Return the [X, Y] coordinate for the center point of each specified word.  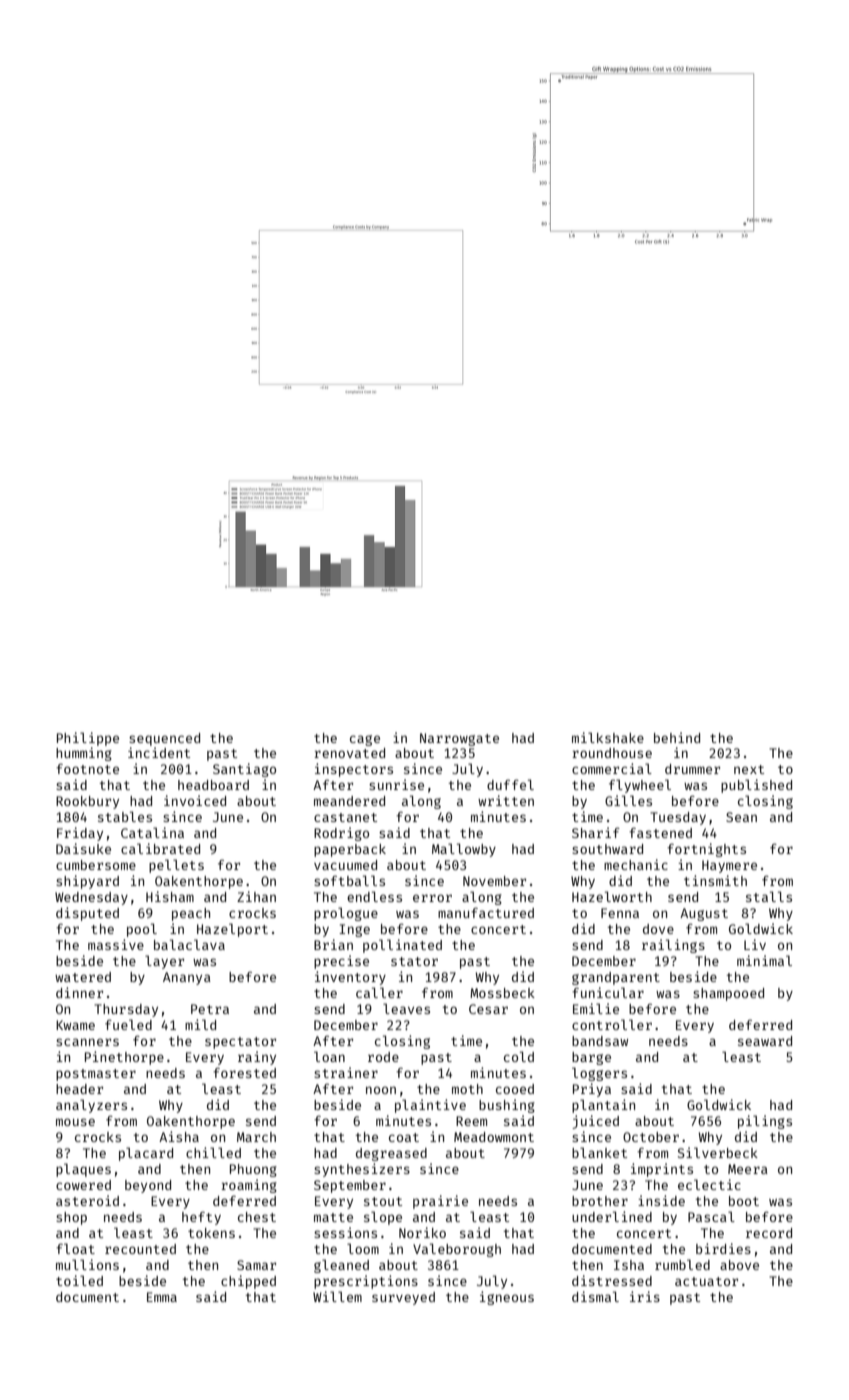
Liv [755, 944]
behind [677, 737]
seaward [765, 1041]
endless [374, 896]
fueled [128, 1024]
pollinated [402, 946]
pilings [765, 1122]
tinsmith [715, 880]
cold [519, 1056]
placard [146, 1154]
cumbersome [96, 865]
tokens [211, 1233]
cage [365, 740]
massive [116, 944]
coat [404, 1137]
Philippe [88, 739]
